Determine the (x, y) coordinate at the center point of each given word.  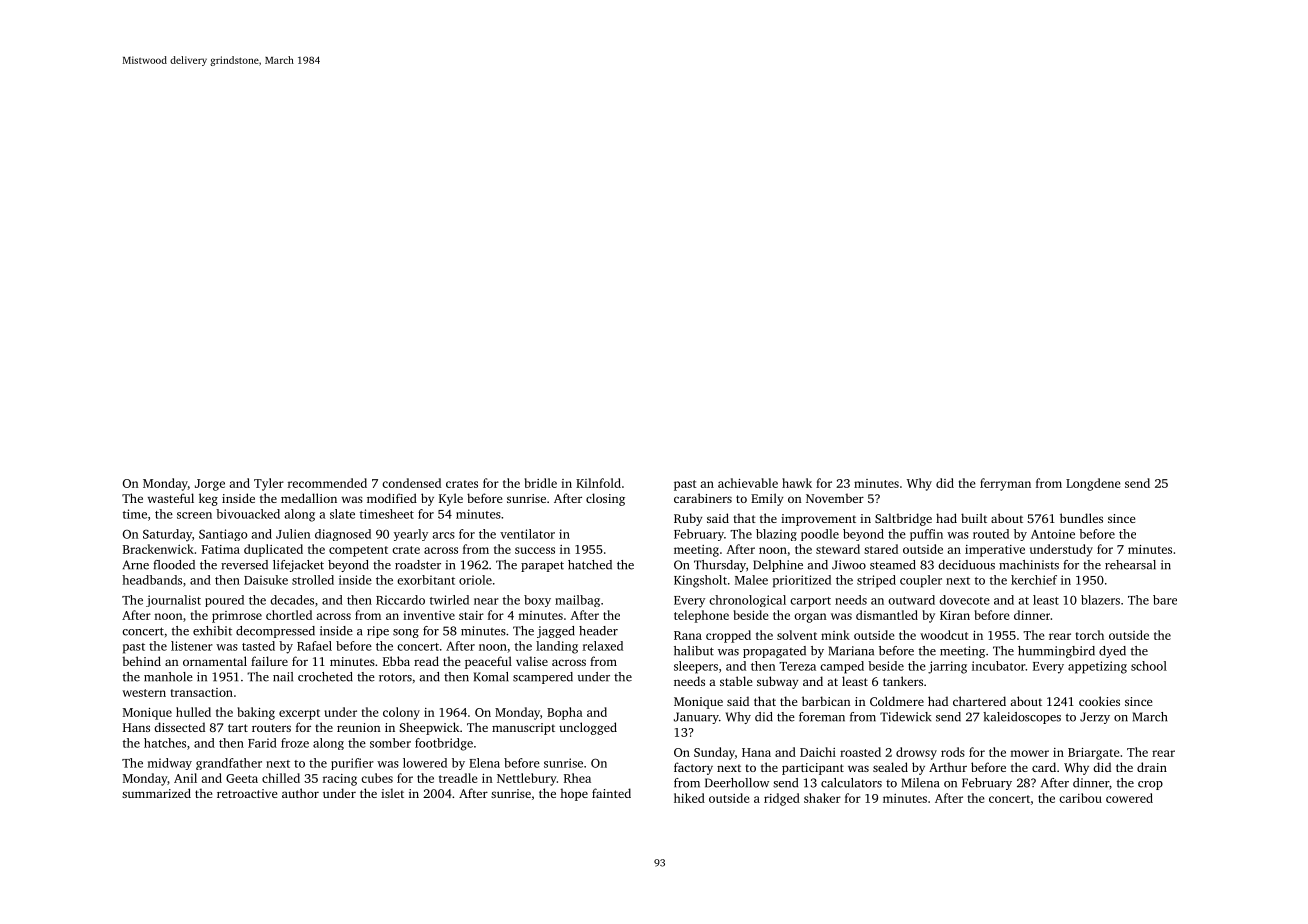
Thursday (720, 566)
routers (271, 728)
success (535, 550)
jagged (556, 632)
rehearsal (1130, 565)
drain (1152, 767)
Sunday (714, 753)
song (406, 633)
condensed (411, 483)
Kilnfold (598, 483)
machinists (1029, 565)
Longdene (1093, 484)
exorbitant (426, 580)
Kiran (955, 615)
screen (194, 515)
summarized (156, 793)
